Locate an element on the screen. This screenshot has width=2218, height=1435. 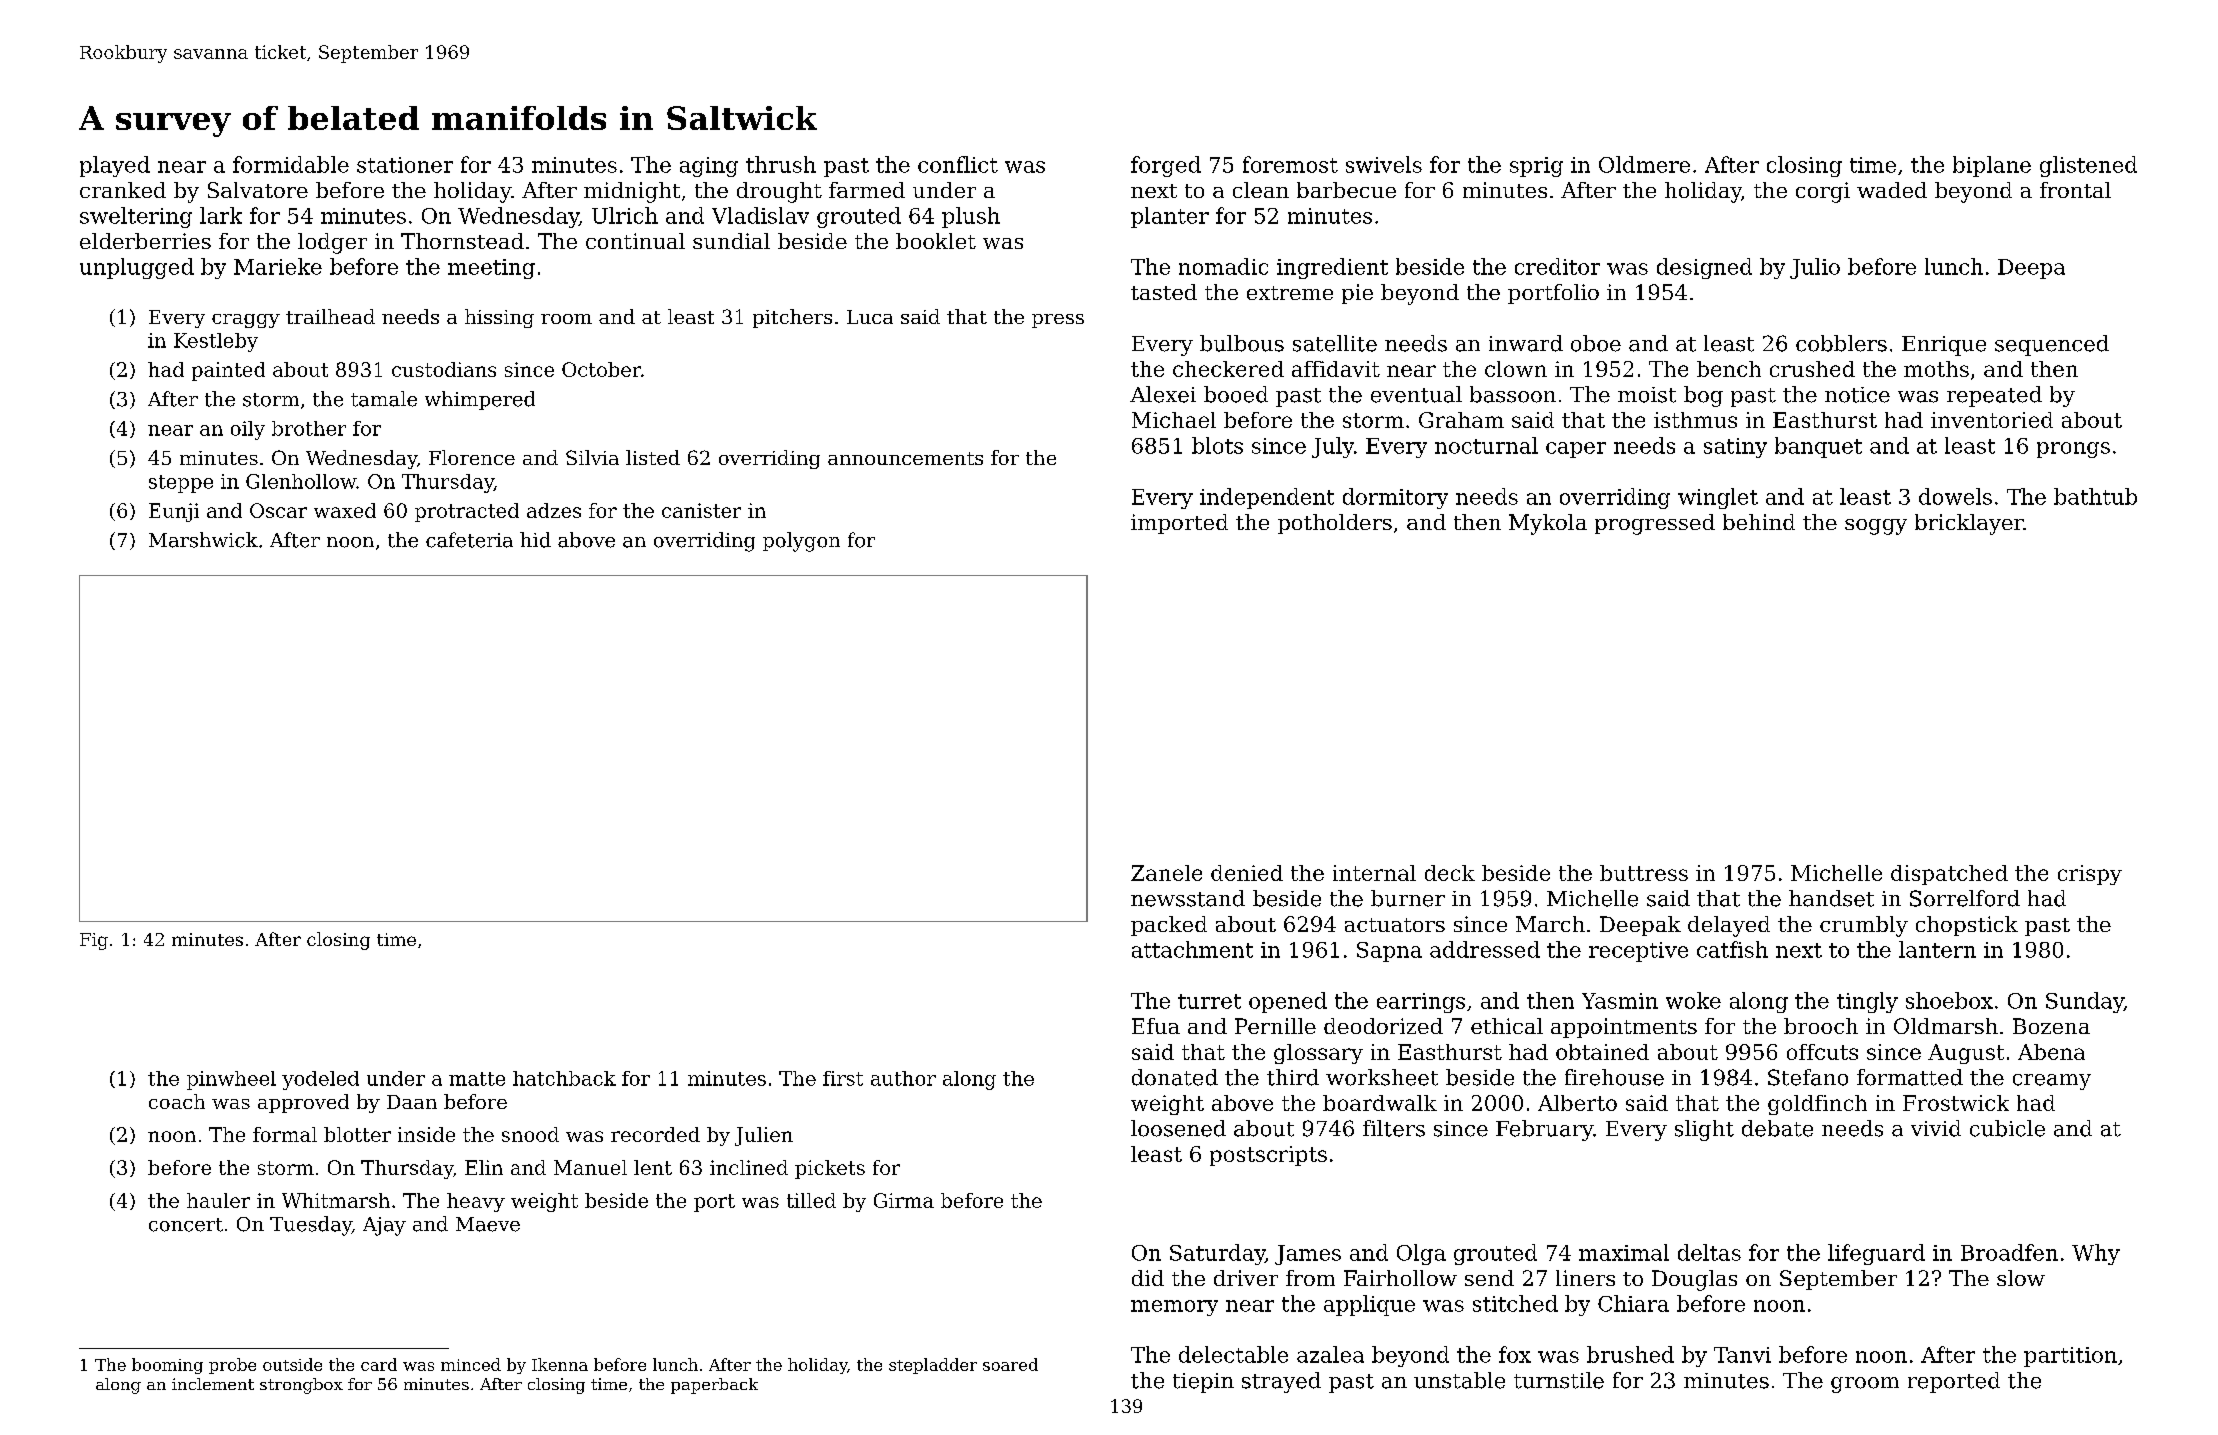
crispy is located at coordinates (2090, 875).
